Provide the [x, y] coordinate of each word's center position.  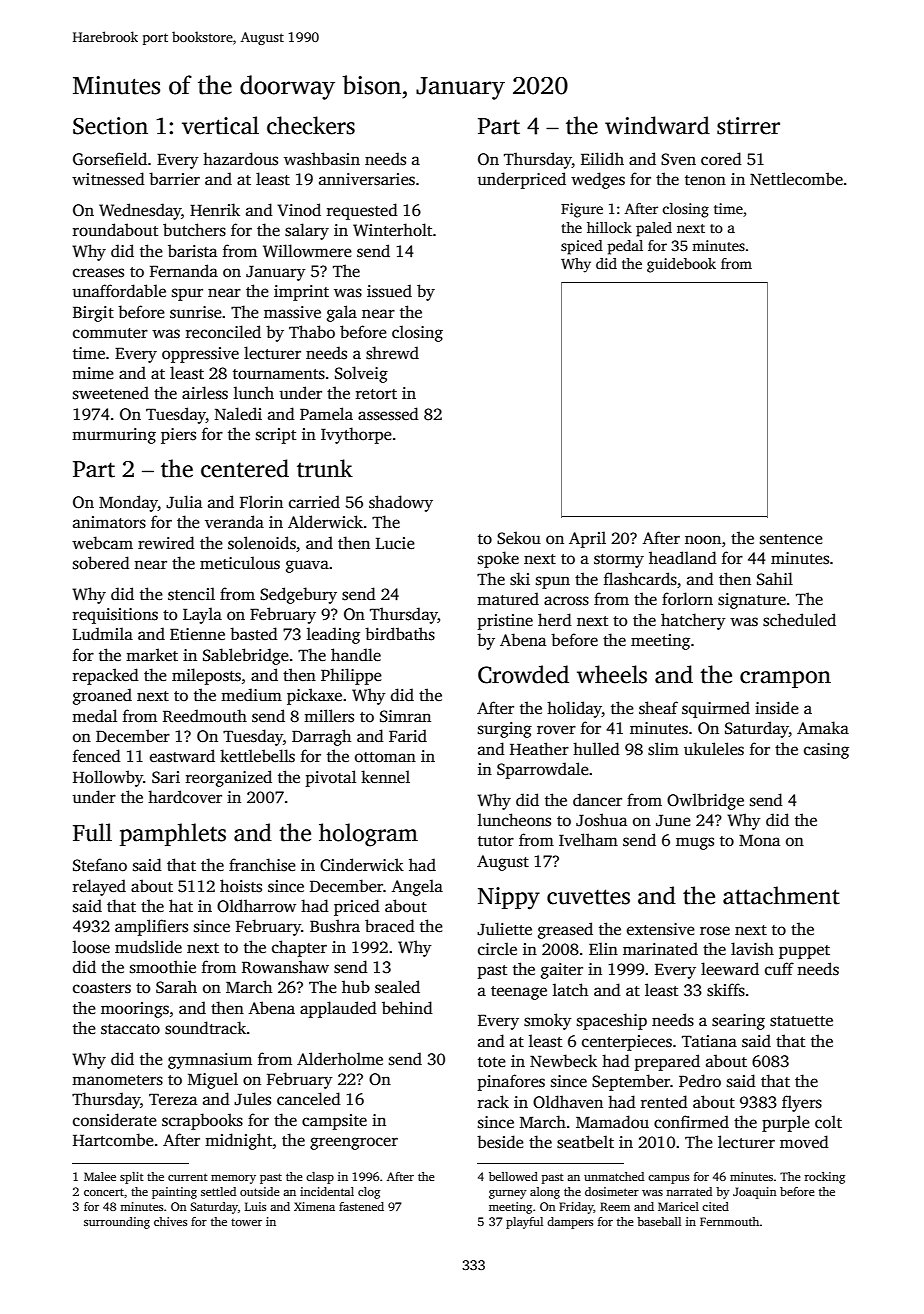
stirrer [748, 126]
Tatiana [709, 1041]
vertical [220, 125]
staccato [130, 1029]
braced [390, 926]
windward [657, 125]
